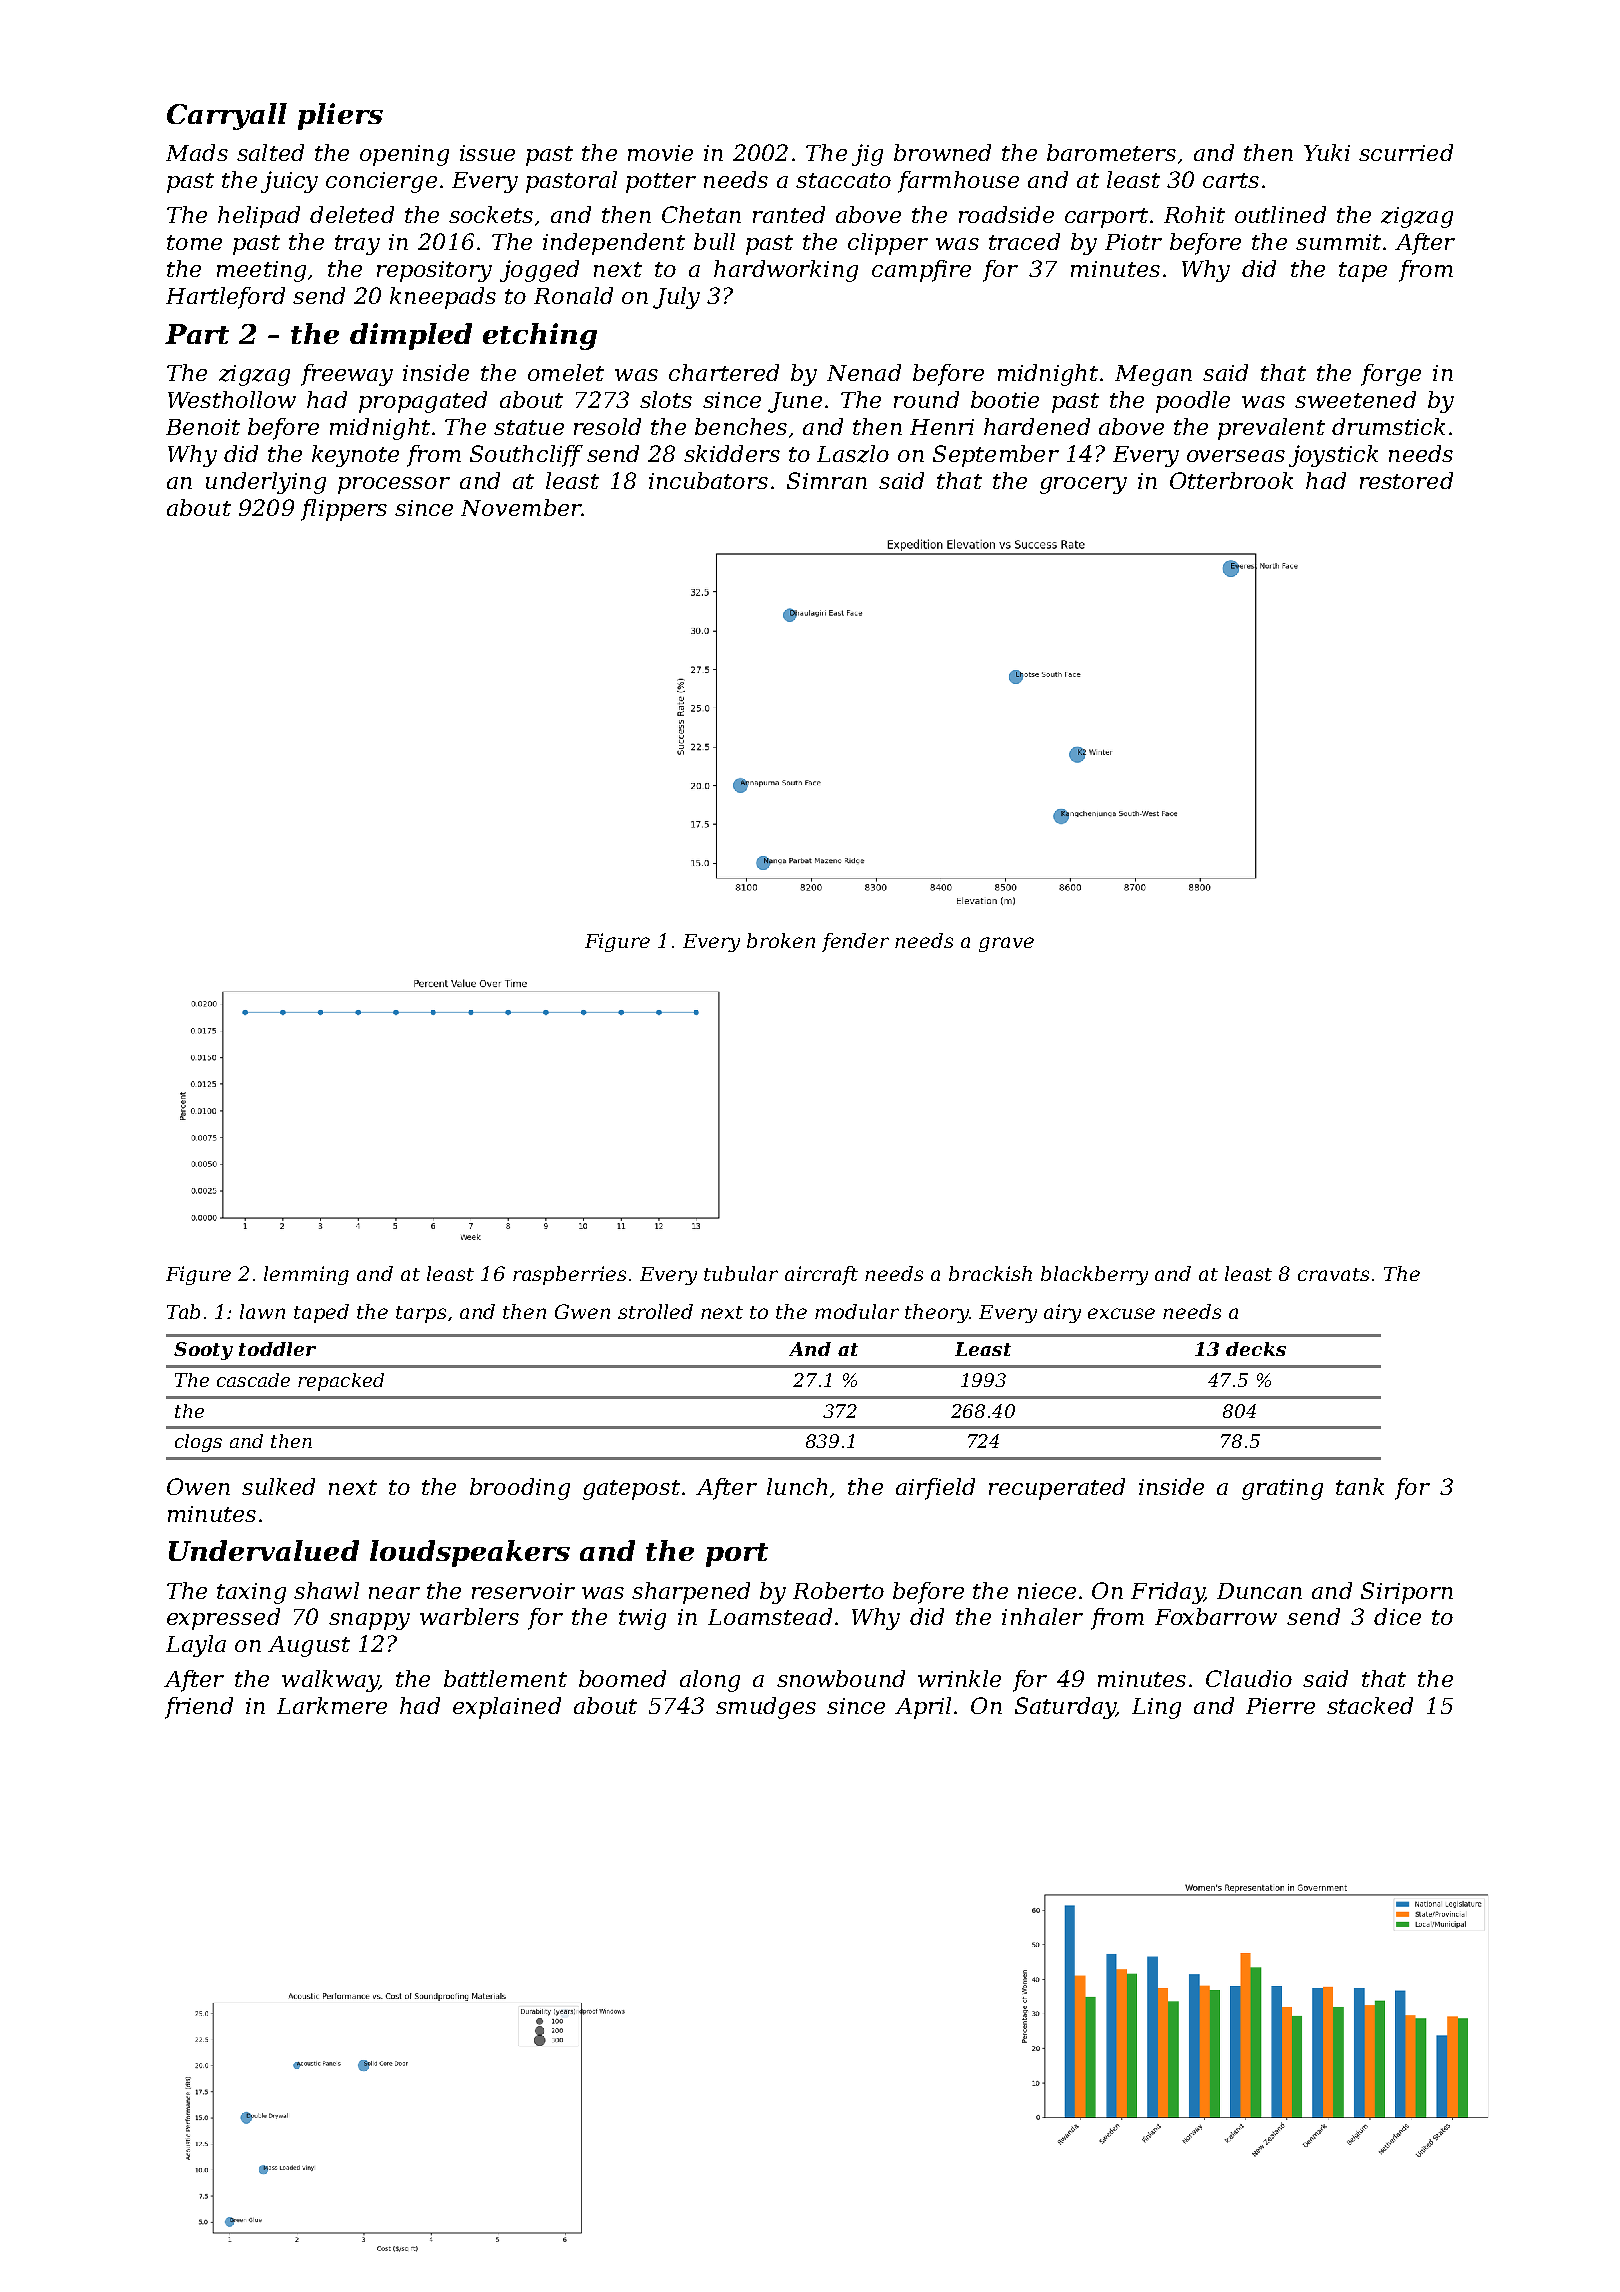 The image size is (1620, 2292). I want to click on Roberto, so click(838, 1590).
